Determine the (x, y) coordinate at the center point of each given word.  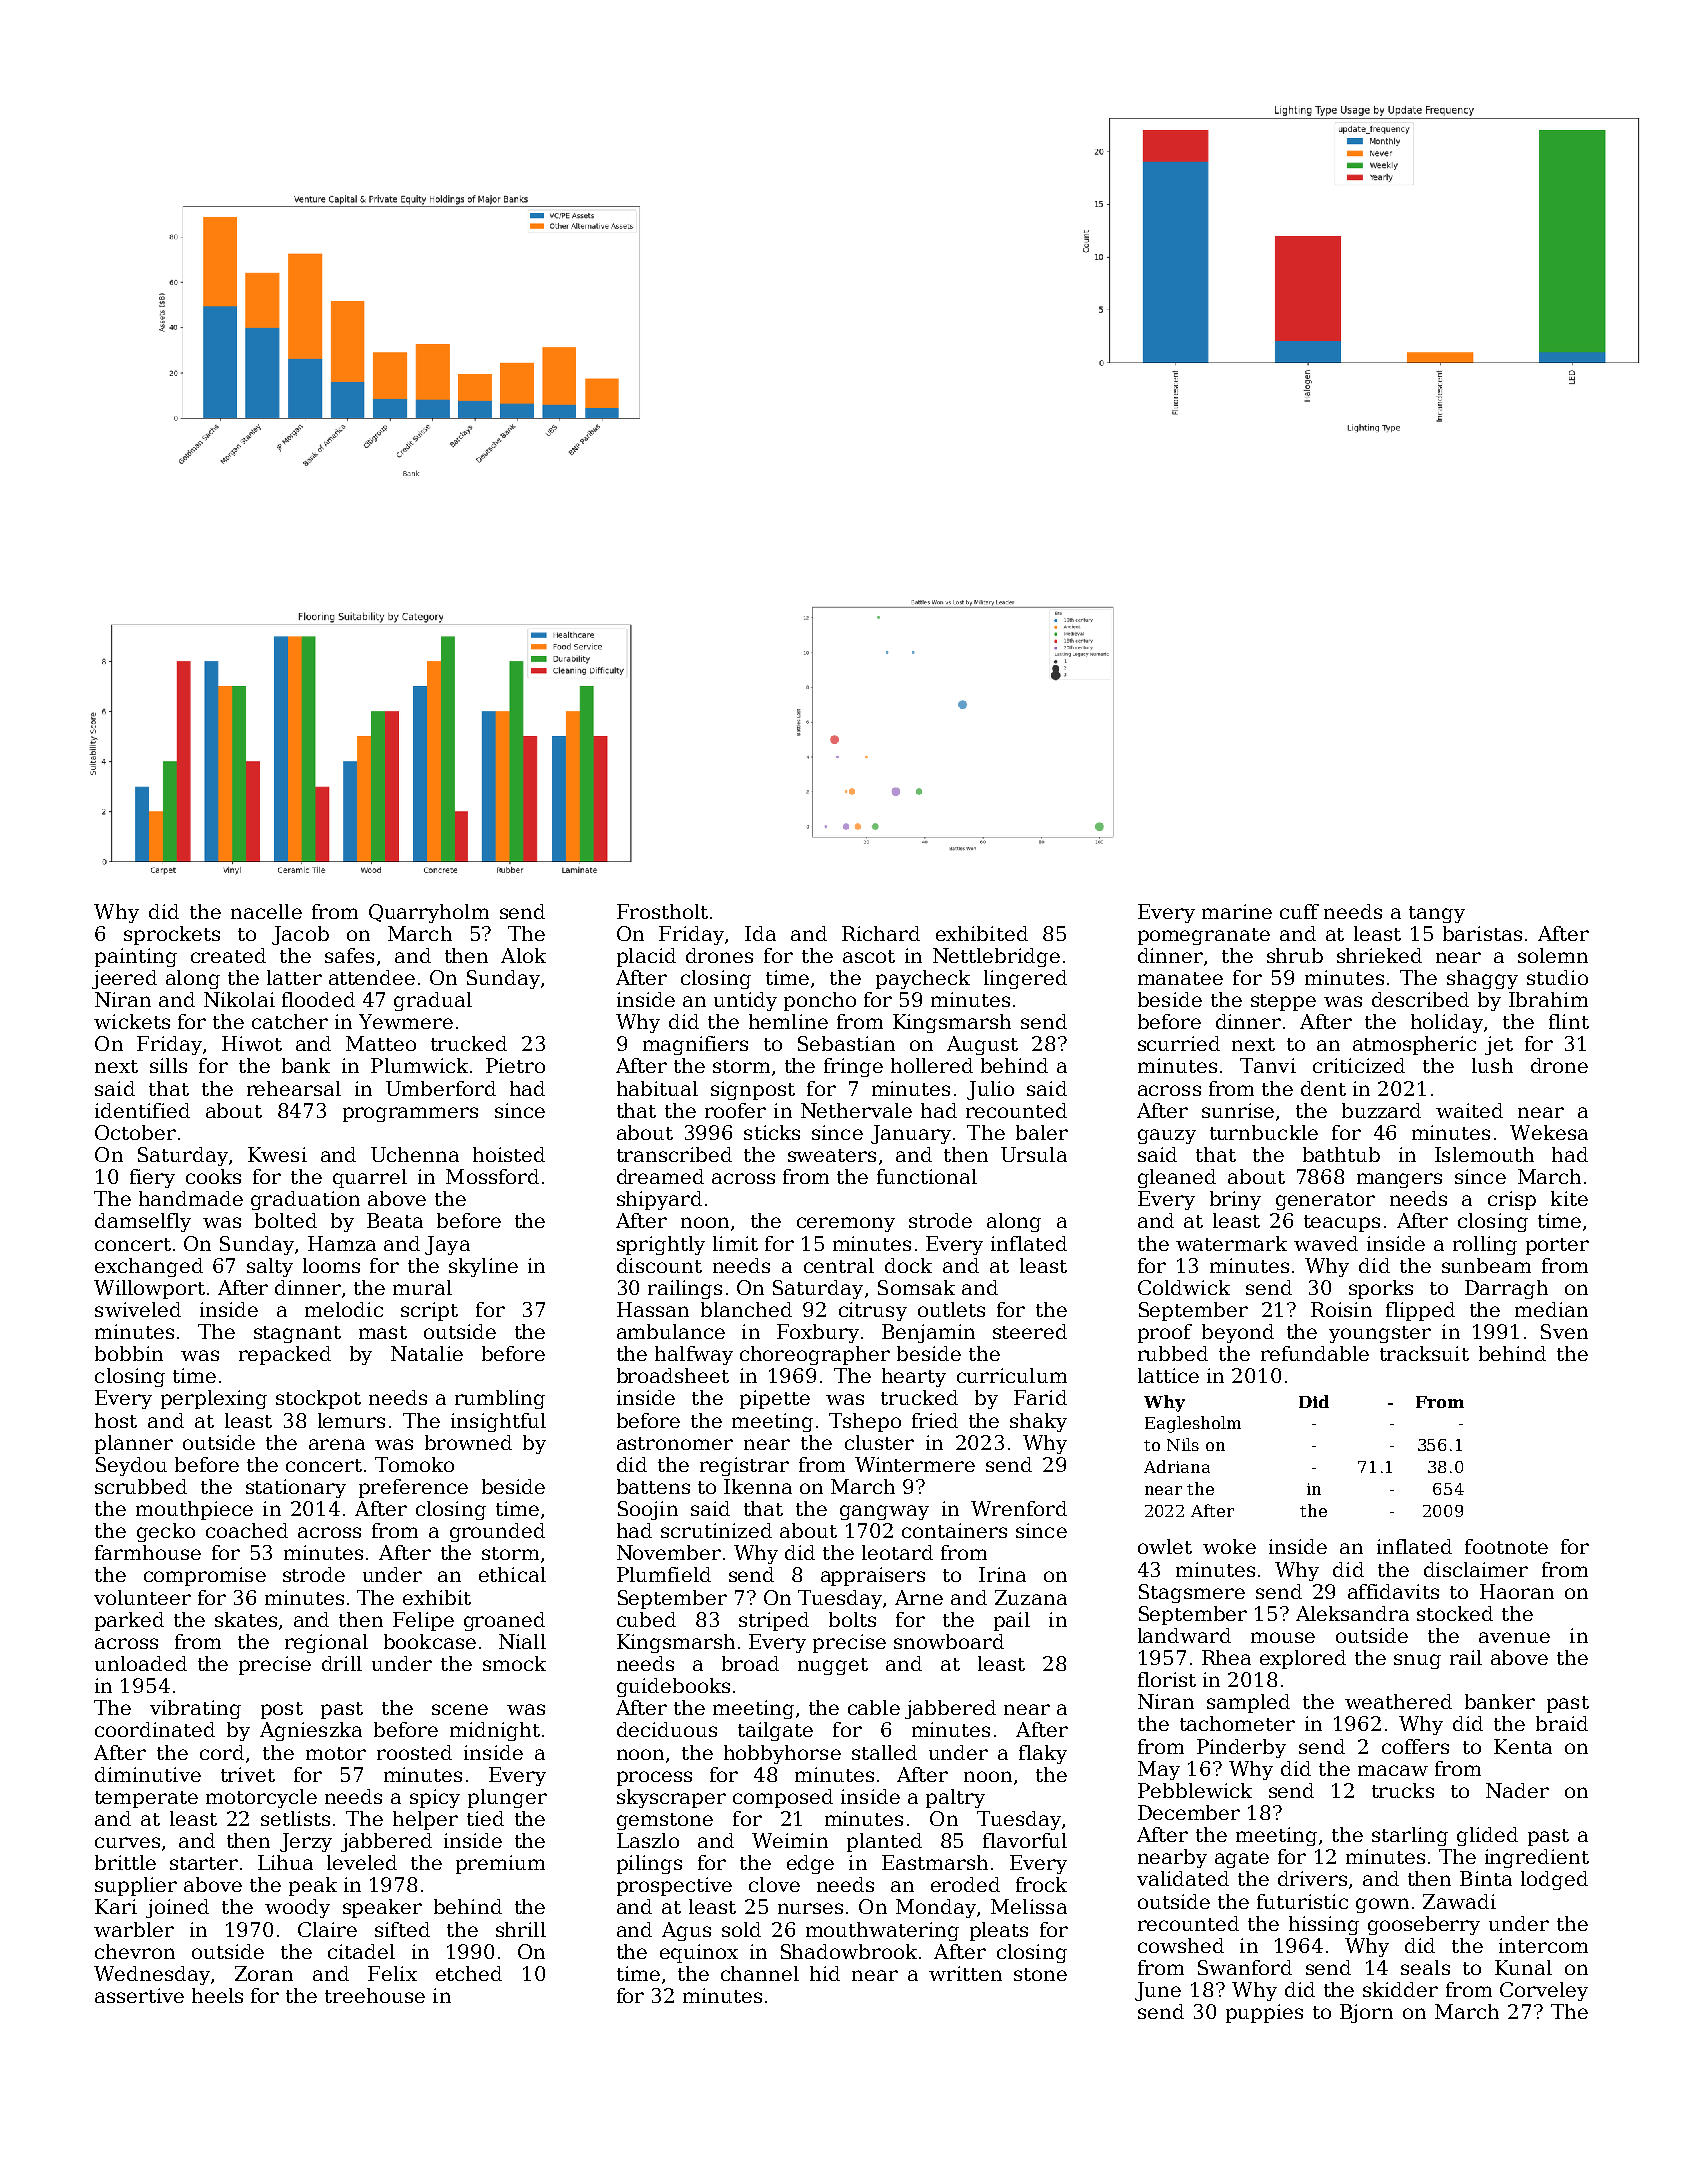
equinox (699, 1953)
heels (217, 1995)
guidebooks (673, 1687)
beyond (1238, 1333)
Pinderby (1241, 1748)
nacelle (266, 911)
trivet (248, 1774)
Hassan (653, 1309)
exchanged (149, 1267)
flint (1569, 1021)
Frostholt (662, 911)
